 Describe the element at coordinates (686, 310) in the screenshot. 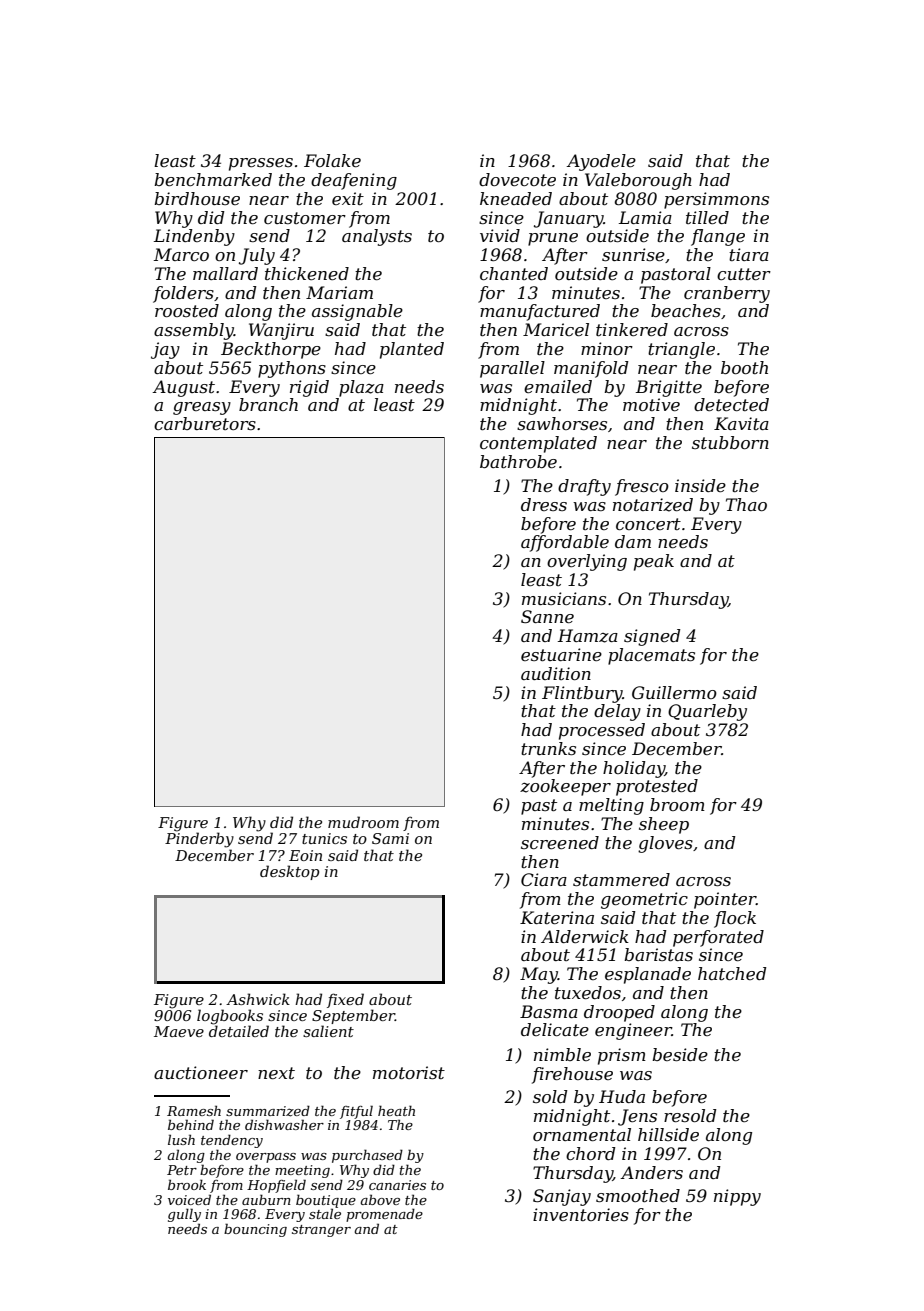

I see `beaches` at that location.
